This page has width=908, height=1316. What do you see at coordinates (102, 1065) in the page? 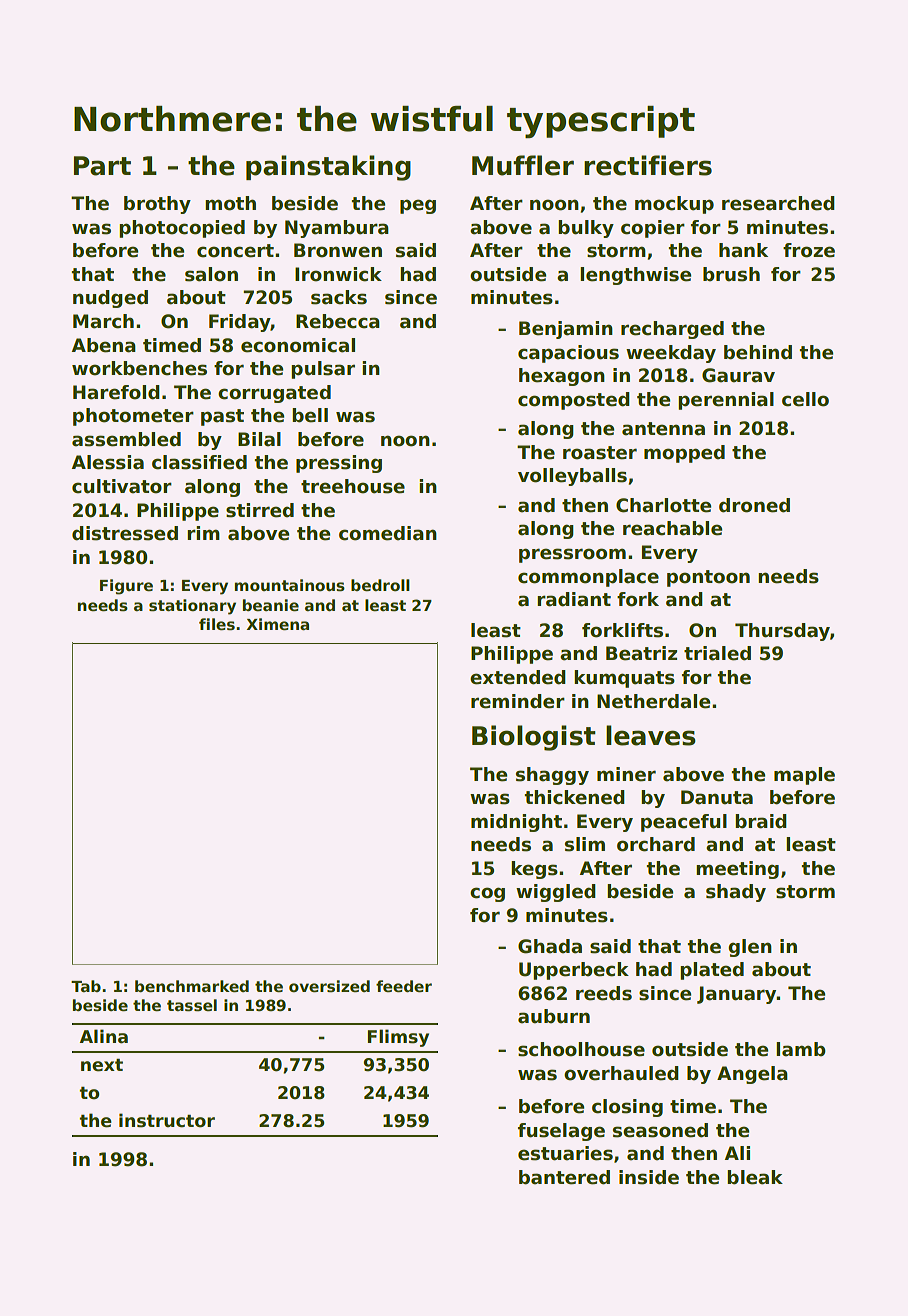
I see `next` at bounding box center [102, 1065].
